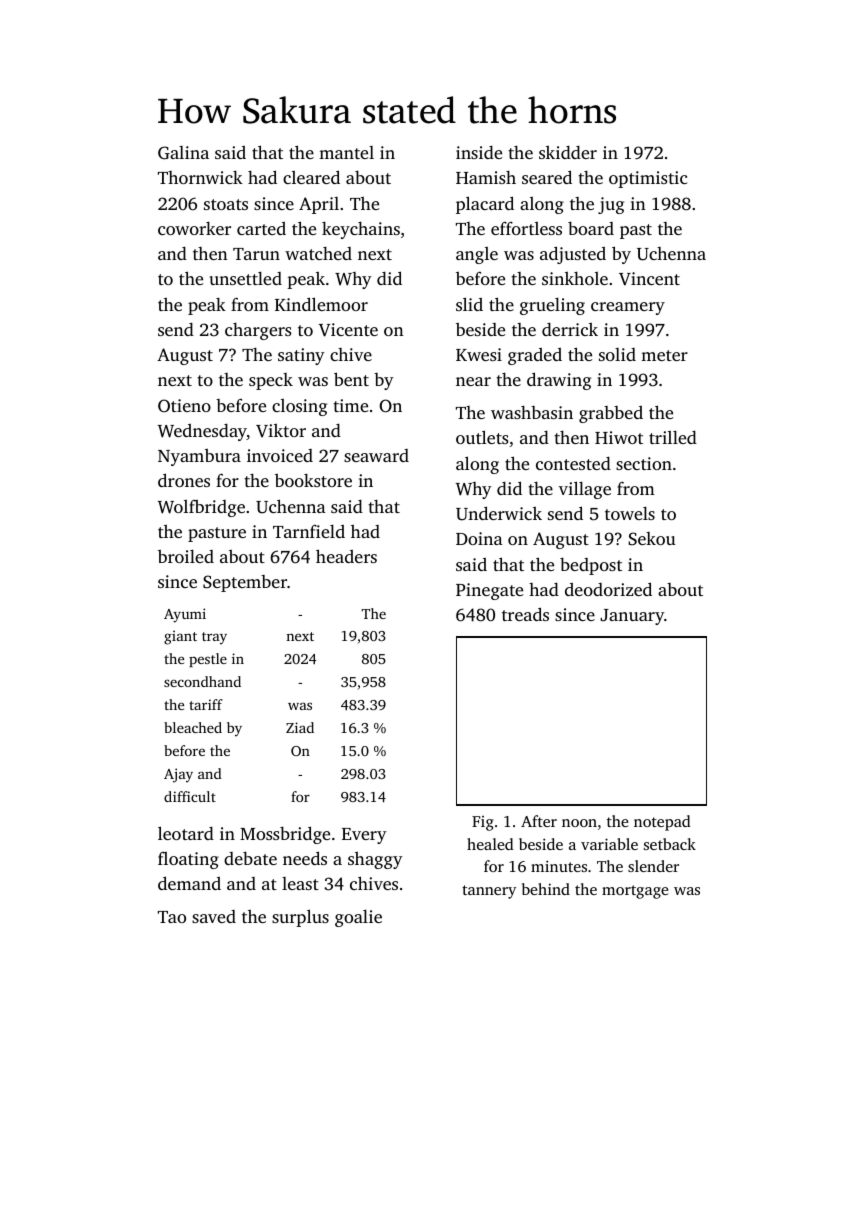  Describe the element at coordinates (648, 179) in the screenshot. I see `optimistic` at that location.
